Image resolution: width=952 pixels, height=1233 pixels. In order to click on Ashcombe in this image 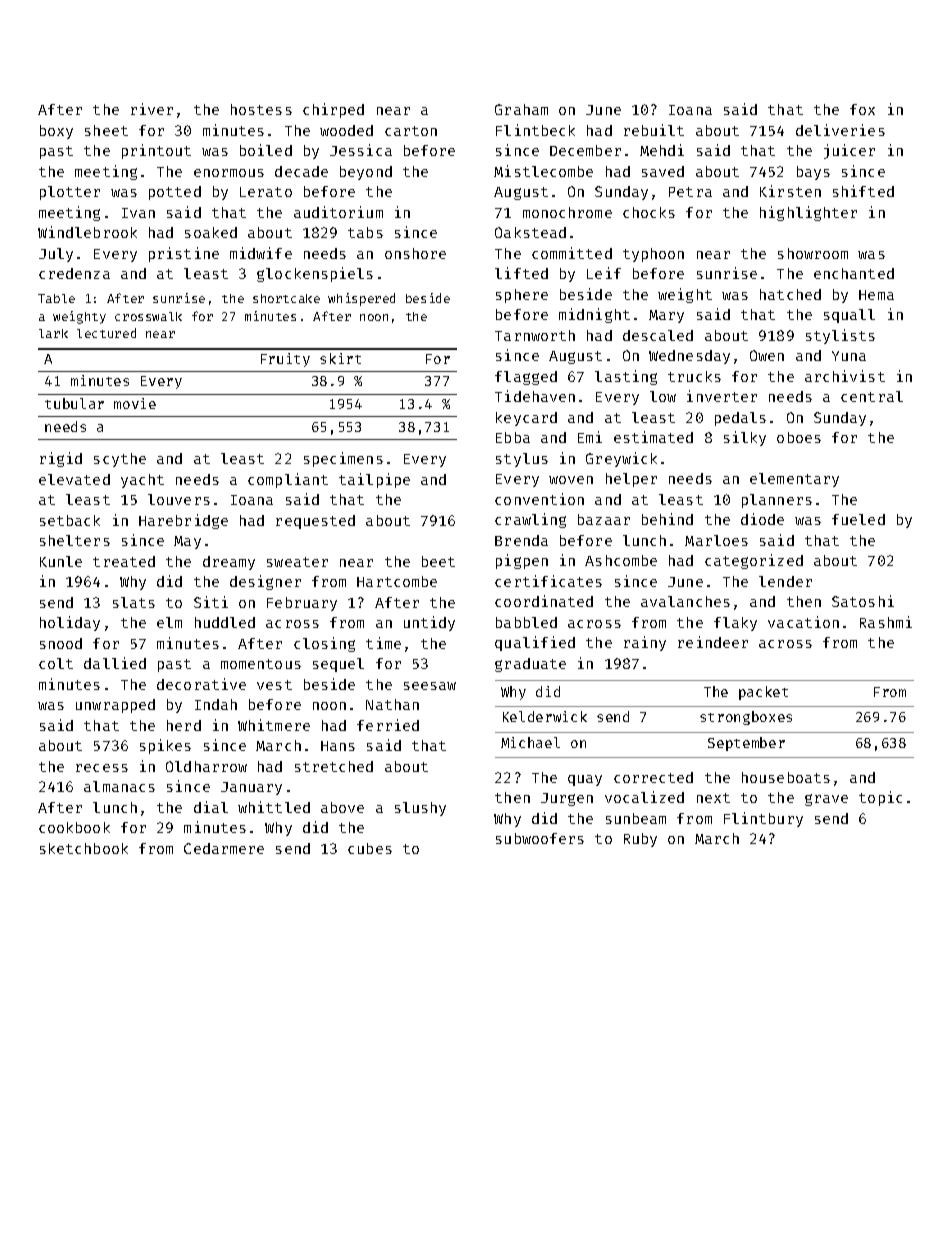, I will do `click(621, 560)`.
